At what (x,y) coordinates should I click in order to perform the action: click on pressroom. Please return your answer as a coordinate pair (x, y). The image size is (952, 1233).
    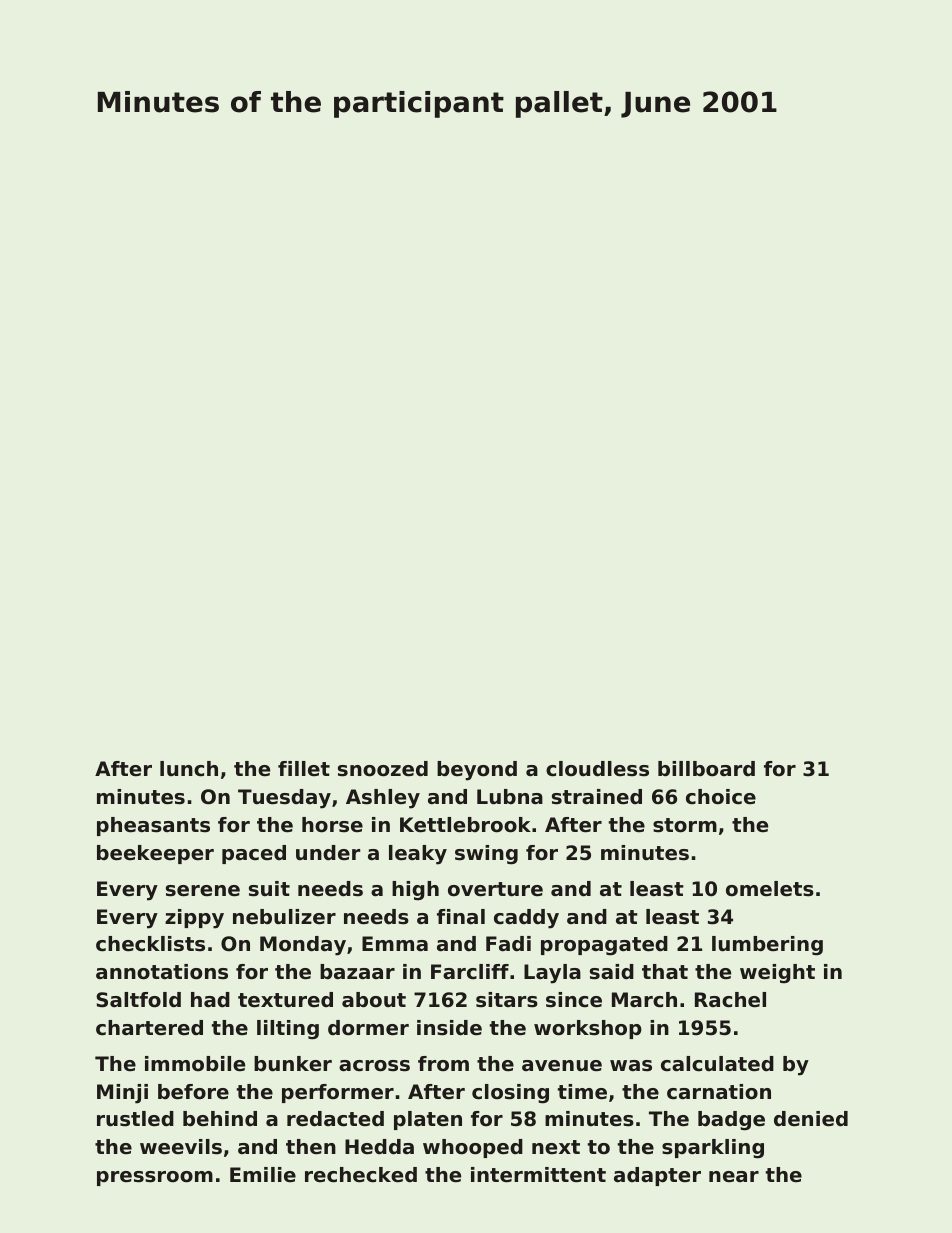
    Looking at the image, I should click on (155, 1178).
